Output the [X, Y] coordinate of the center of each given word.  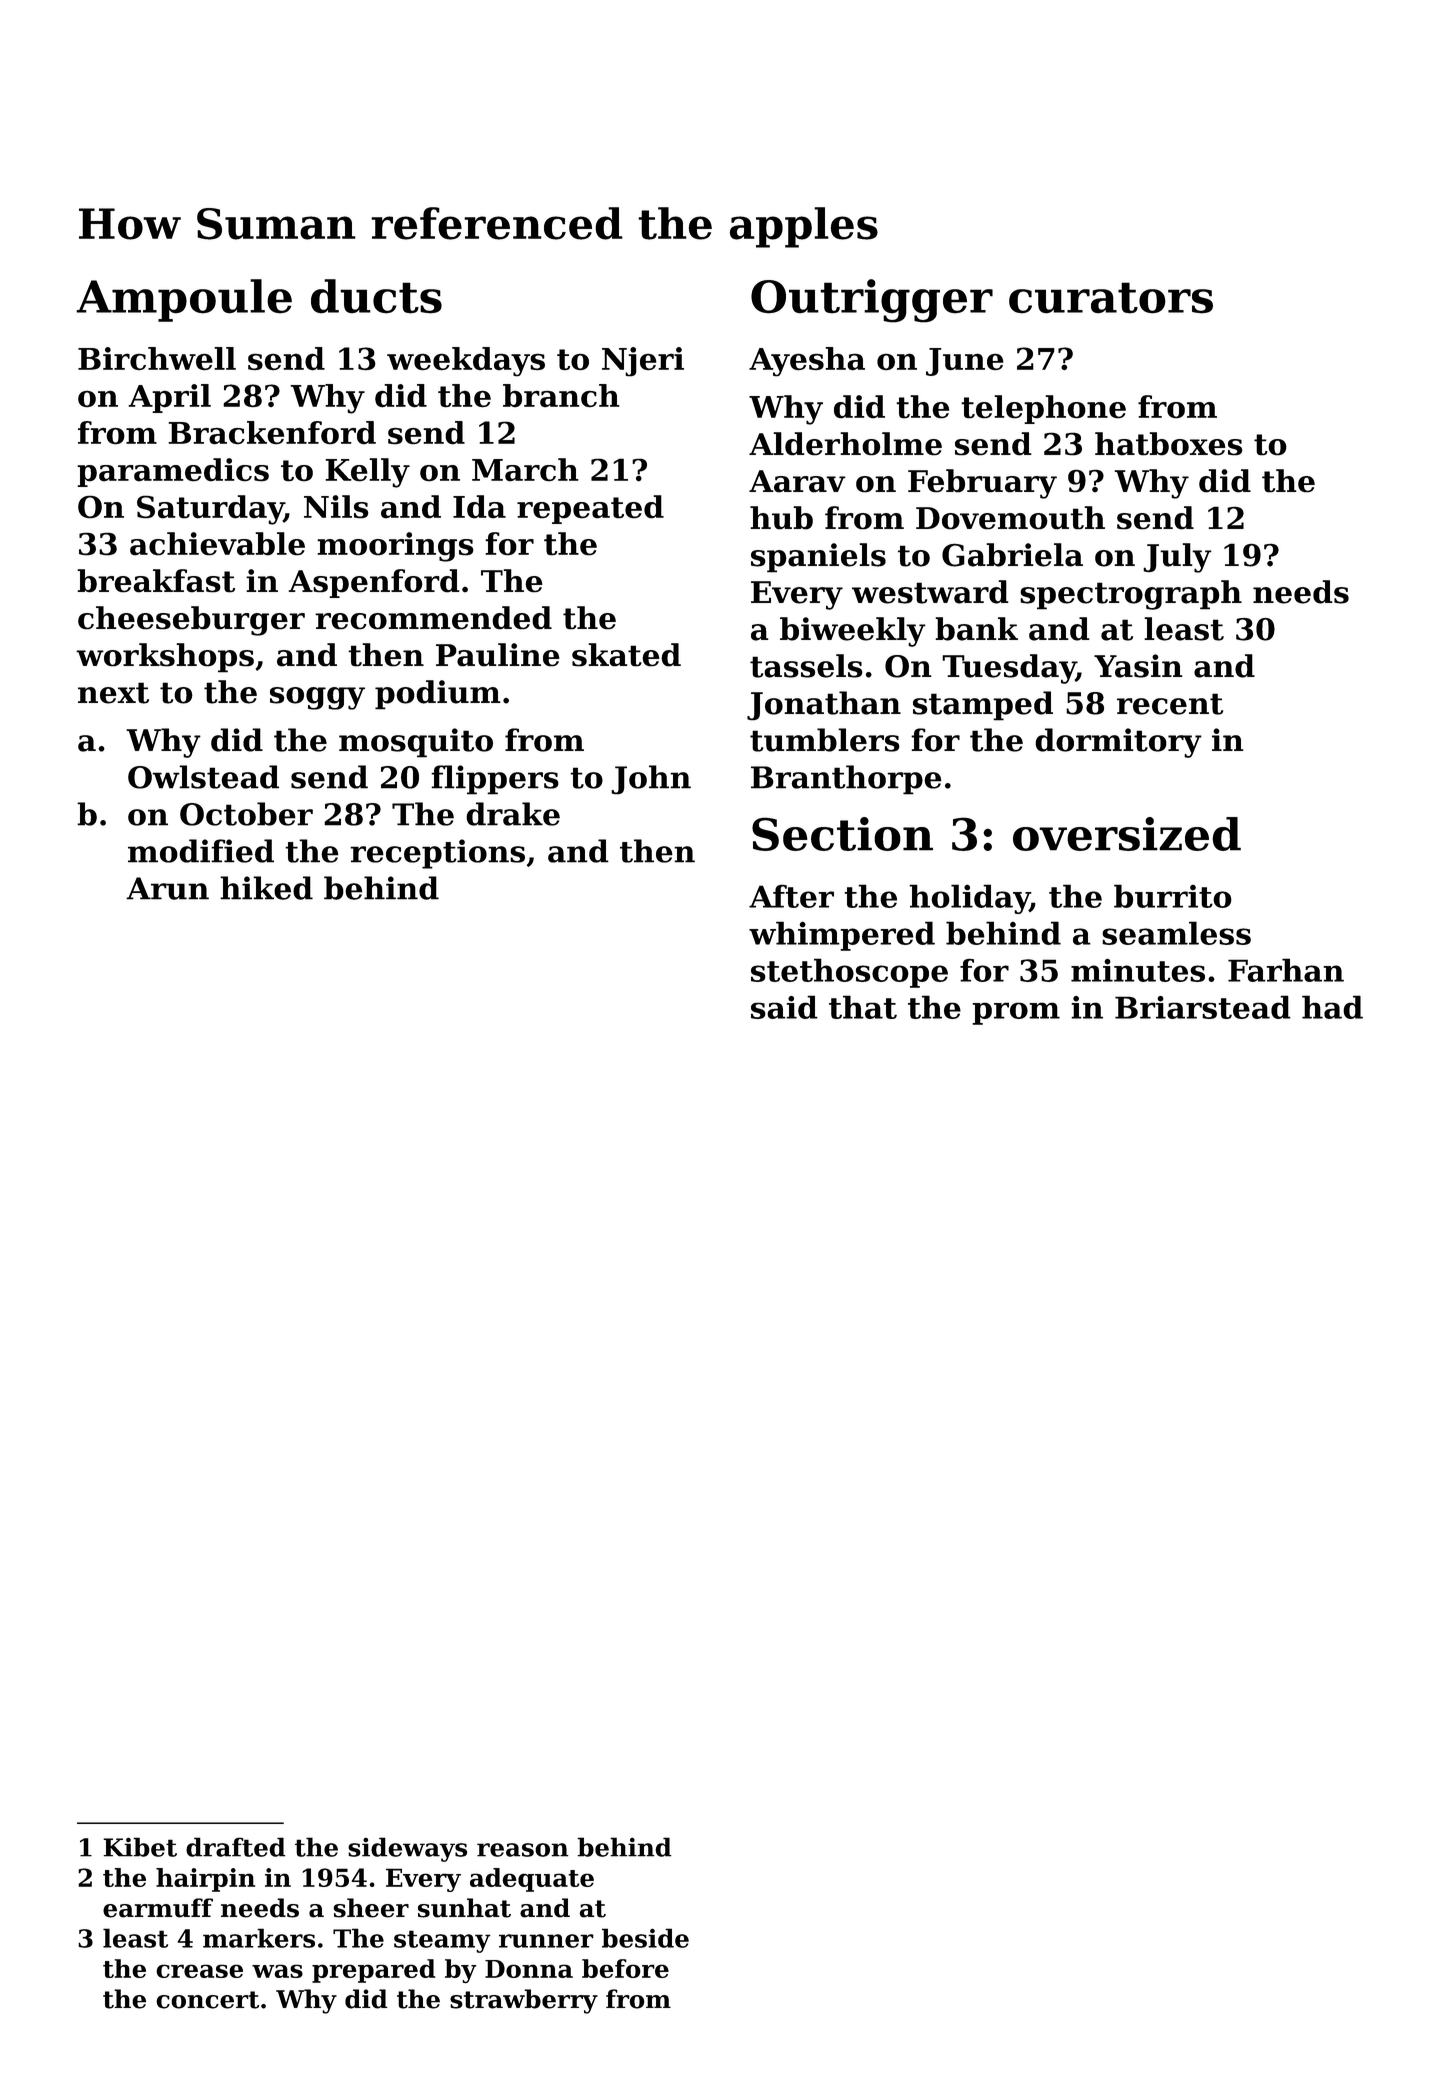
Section [842, 834]
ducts [376, 296]
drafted [236, 1847]
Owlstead [203, 777]
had [1332, 1007]
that [863, 1007]
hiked [266, 888]
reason [523, 1850]
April [169, 398]
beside [645, 1938]
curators [1111, 298]
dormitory [1118, 743]
